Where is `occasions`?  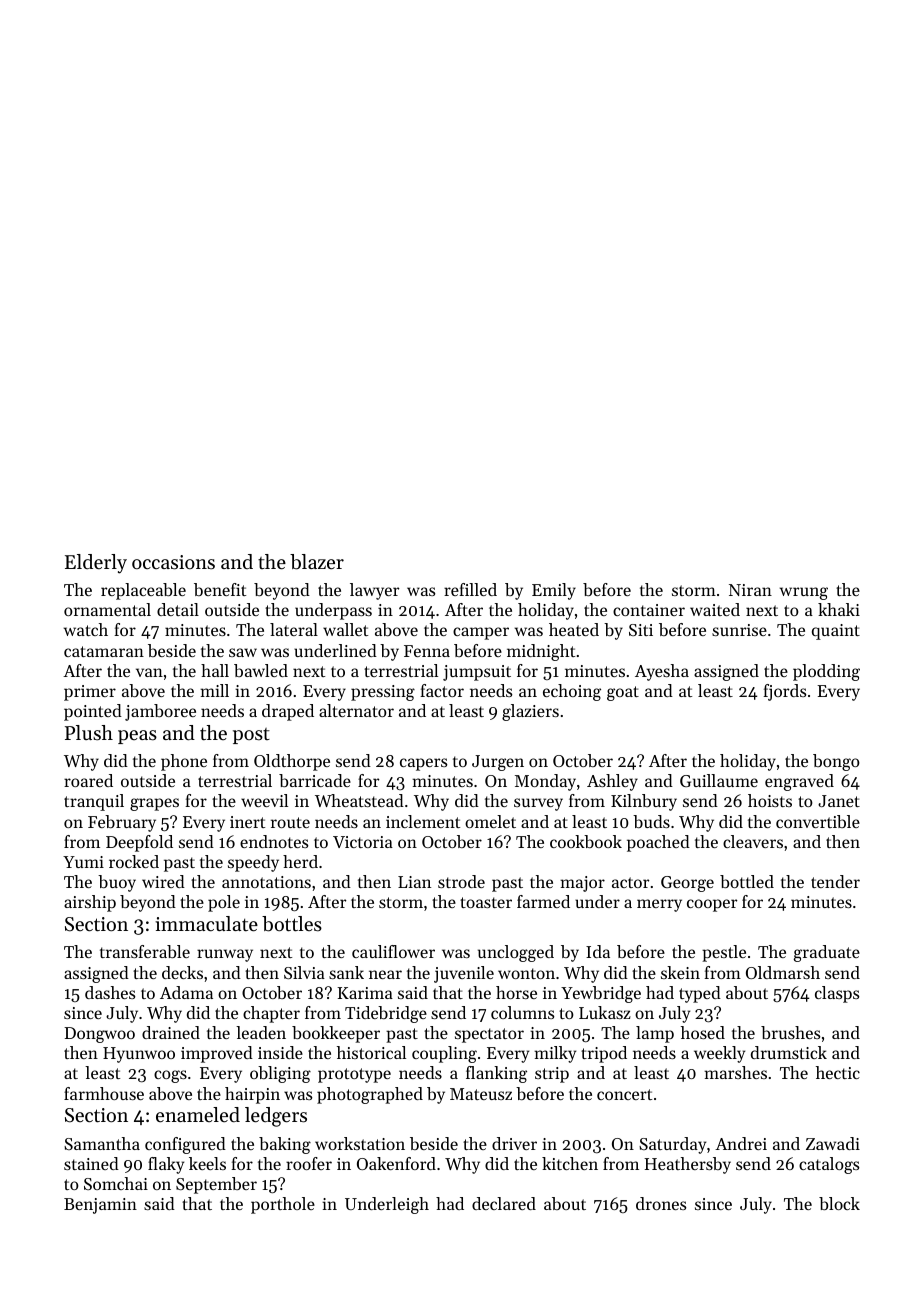 occasions is located at coordinates (173, 562).
